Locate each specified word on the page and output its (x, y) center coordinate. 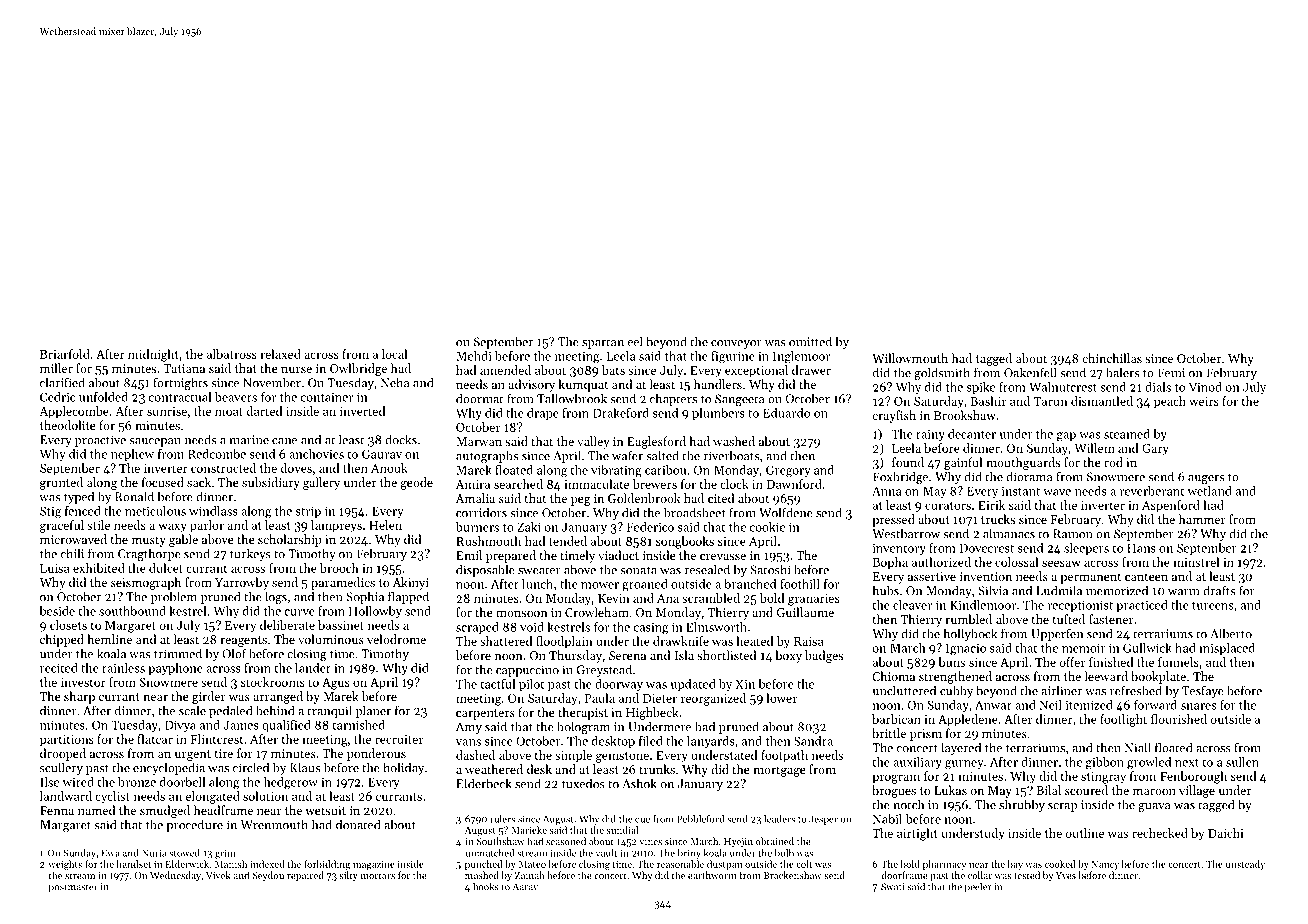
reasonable (680, 864)
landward (66, 796)
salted (662, 455)
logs (276, 597)
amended (505, 370)
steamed (1127, 434)
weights (65, 865)
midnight (153, 355)
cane (284, 441)
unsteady (1245, 865)
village (1197, 791)
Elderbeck (484, 783)
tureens (1212, 606)
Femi (1171, 373)
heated (755, 641)
